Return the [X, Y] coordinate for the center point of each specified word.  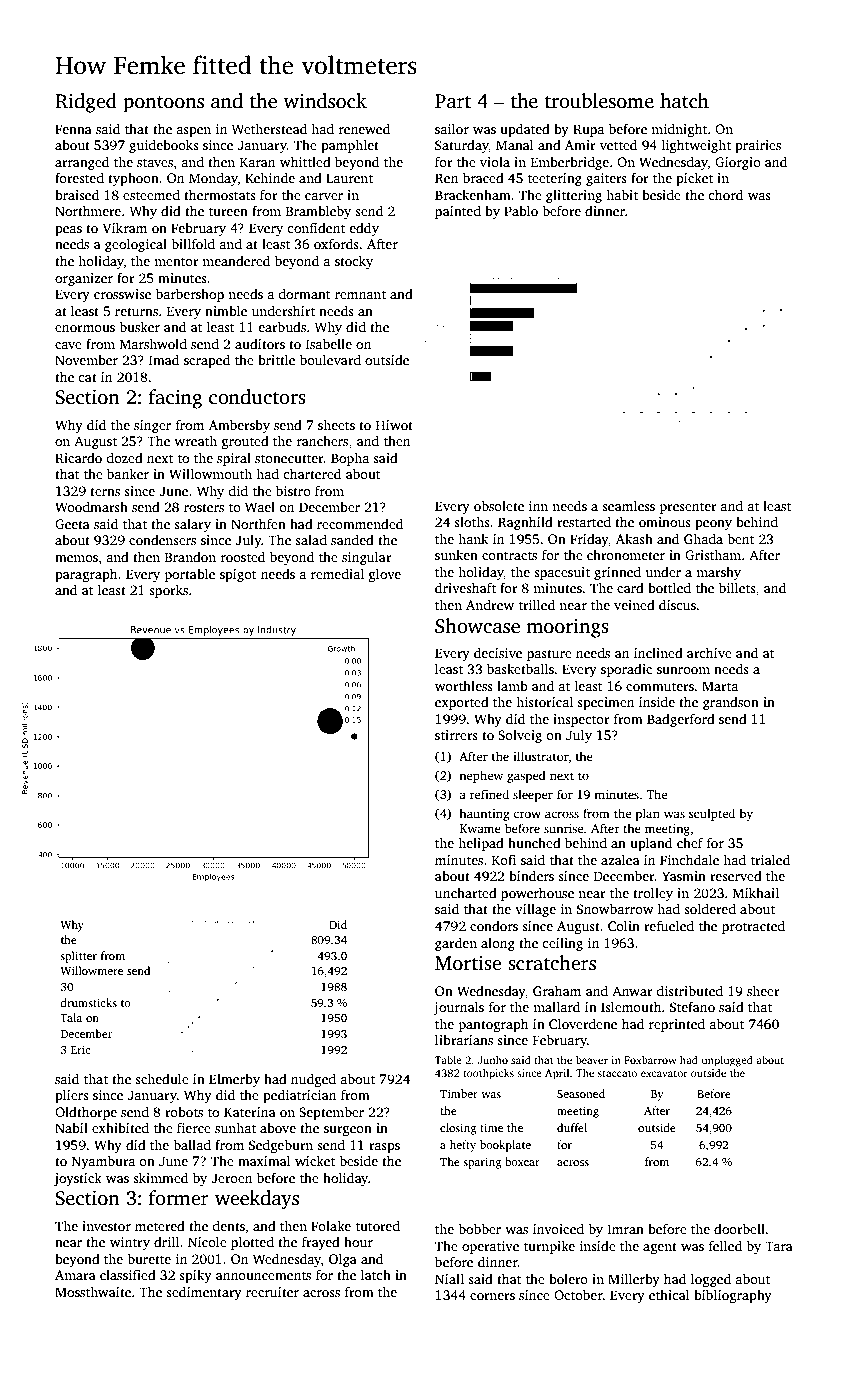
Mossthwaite [93, 1292]
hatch [684, 101]
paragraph [86, 575]
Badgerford [681, 720]
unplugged [727, 1061]
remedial [337, 573]
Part [453, 101]
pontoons [163, 104]
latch [376, 1275]
